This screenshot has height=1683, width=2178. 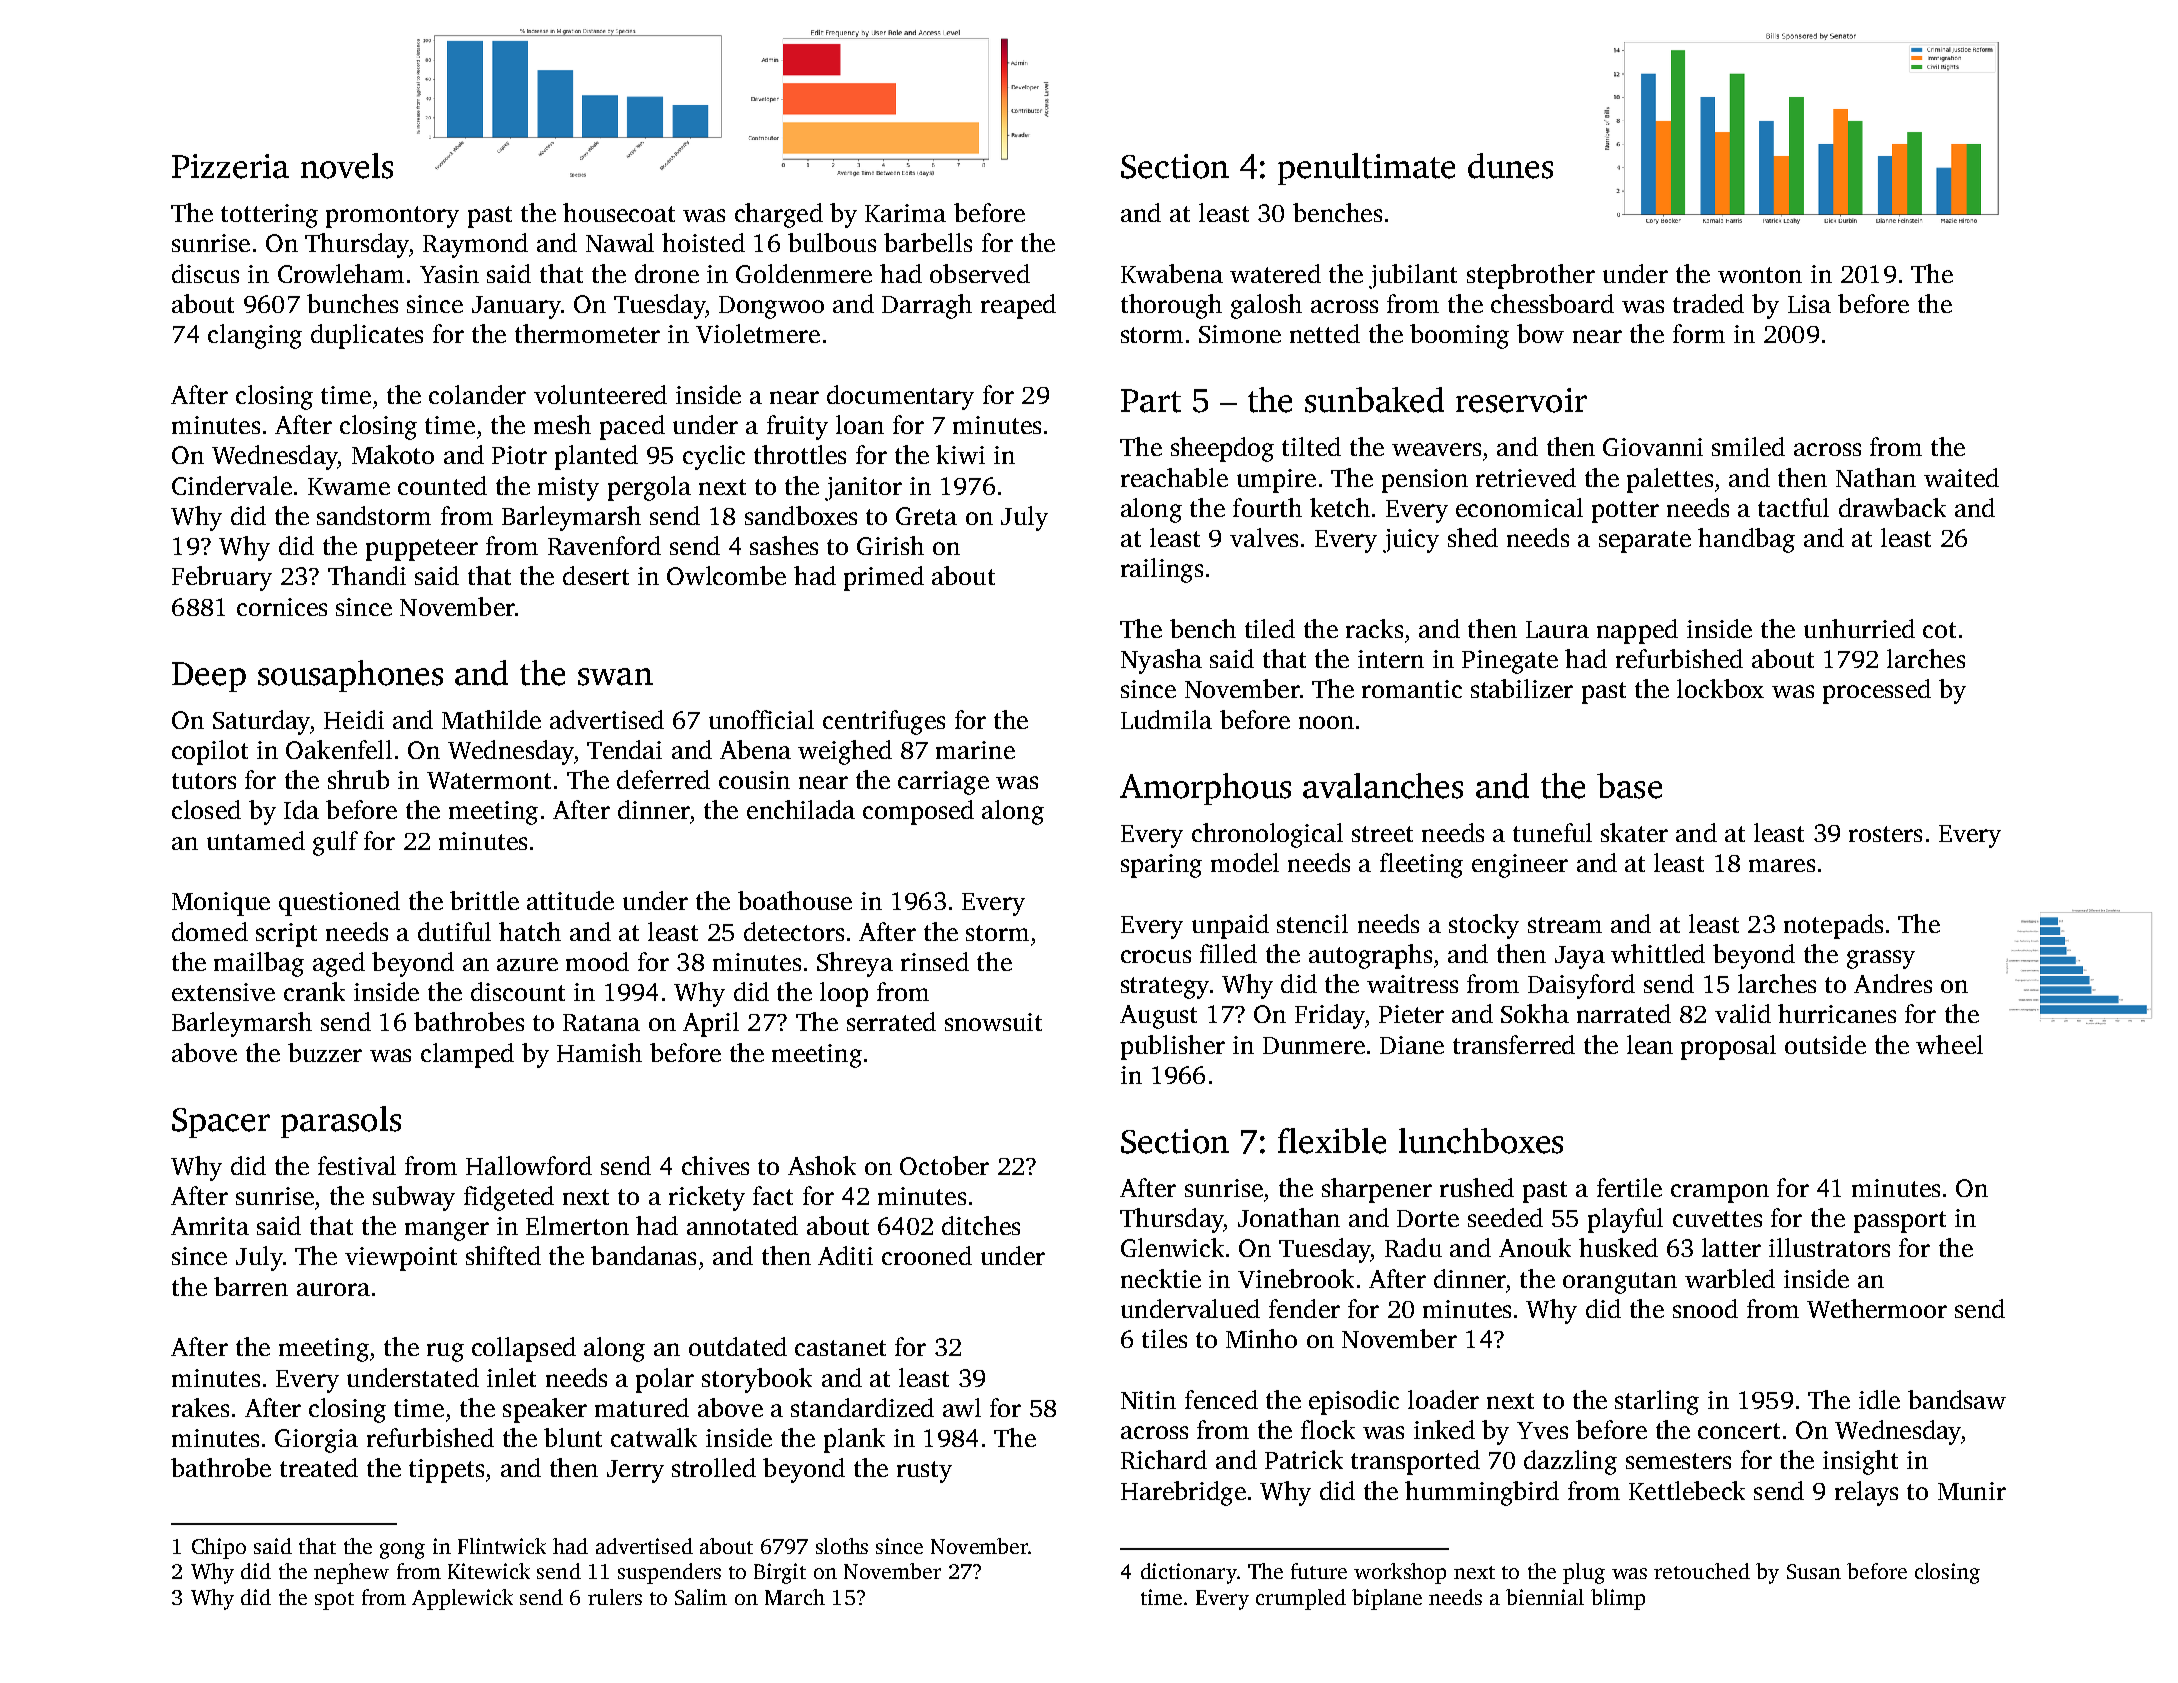 What do you see at coordinates (615, 1597) in the screenshot?
I see `rulers` at bounding box center [615, 1597].
